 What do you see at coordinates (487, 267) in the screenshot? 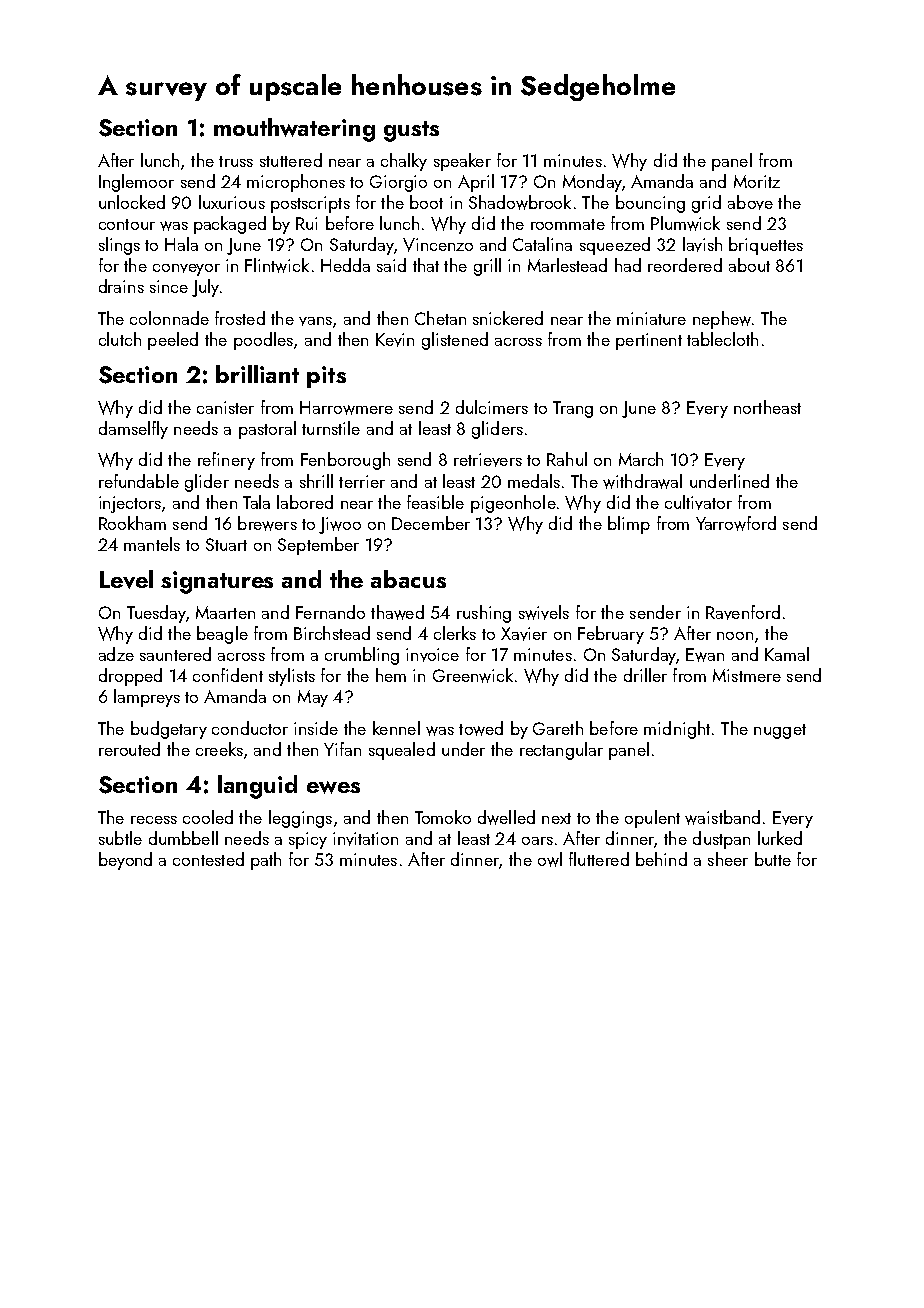
I see `grill` at bounding box center [487, 267].
